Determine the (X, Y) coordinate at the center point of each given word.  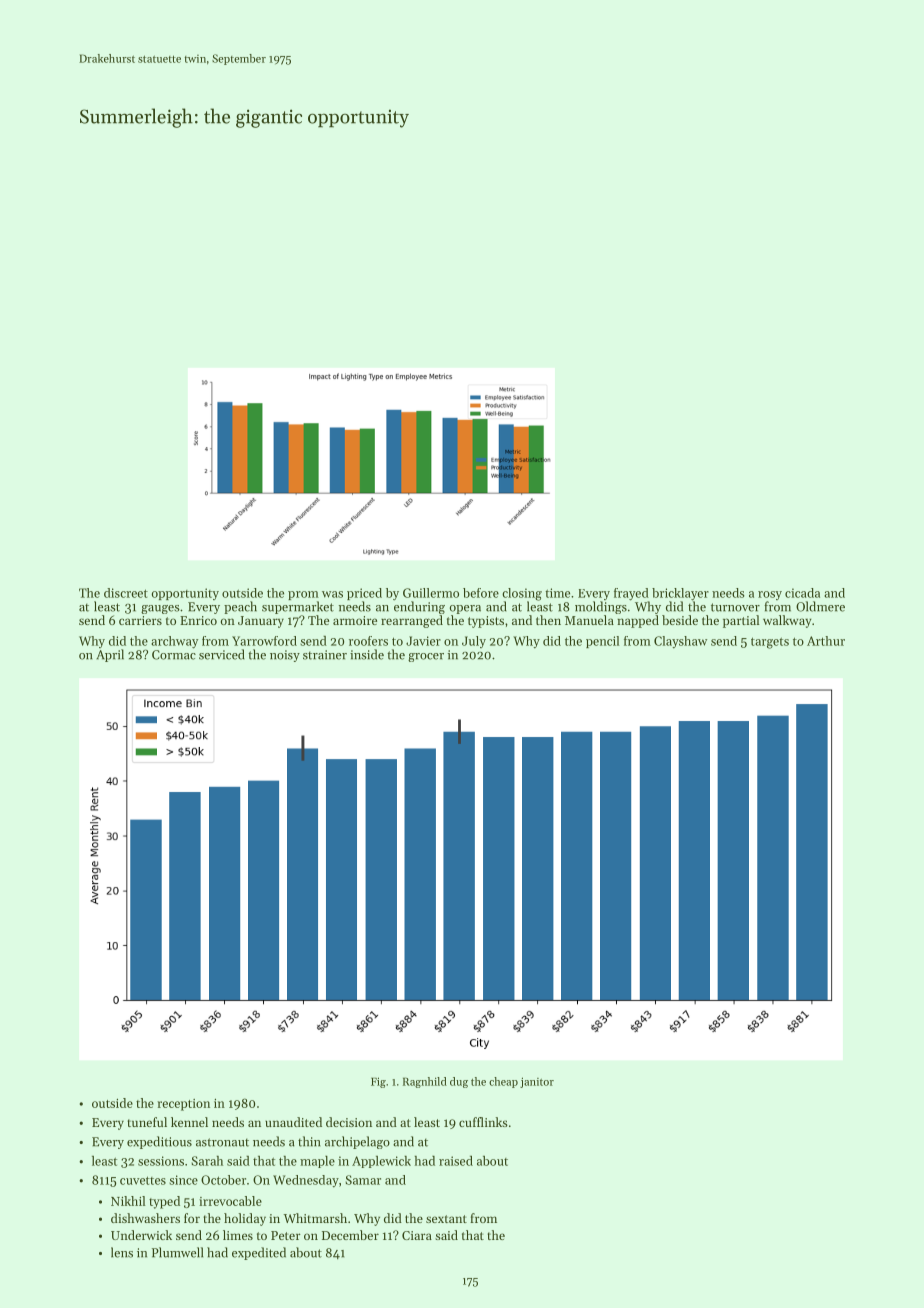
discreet (126, 593)
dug (459, 1082)
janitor (537, 1082)
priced (364, 594)
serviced (222, 654)
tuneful (147, 1122)
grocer (426, 657)
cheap (503, 1082)
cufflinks (483, 1122)
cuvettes (143, 1180)
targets (770, 643)
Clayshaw (680, 642)
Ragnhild (425, 1082)
